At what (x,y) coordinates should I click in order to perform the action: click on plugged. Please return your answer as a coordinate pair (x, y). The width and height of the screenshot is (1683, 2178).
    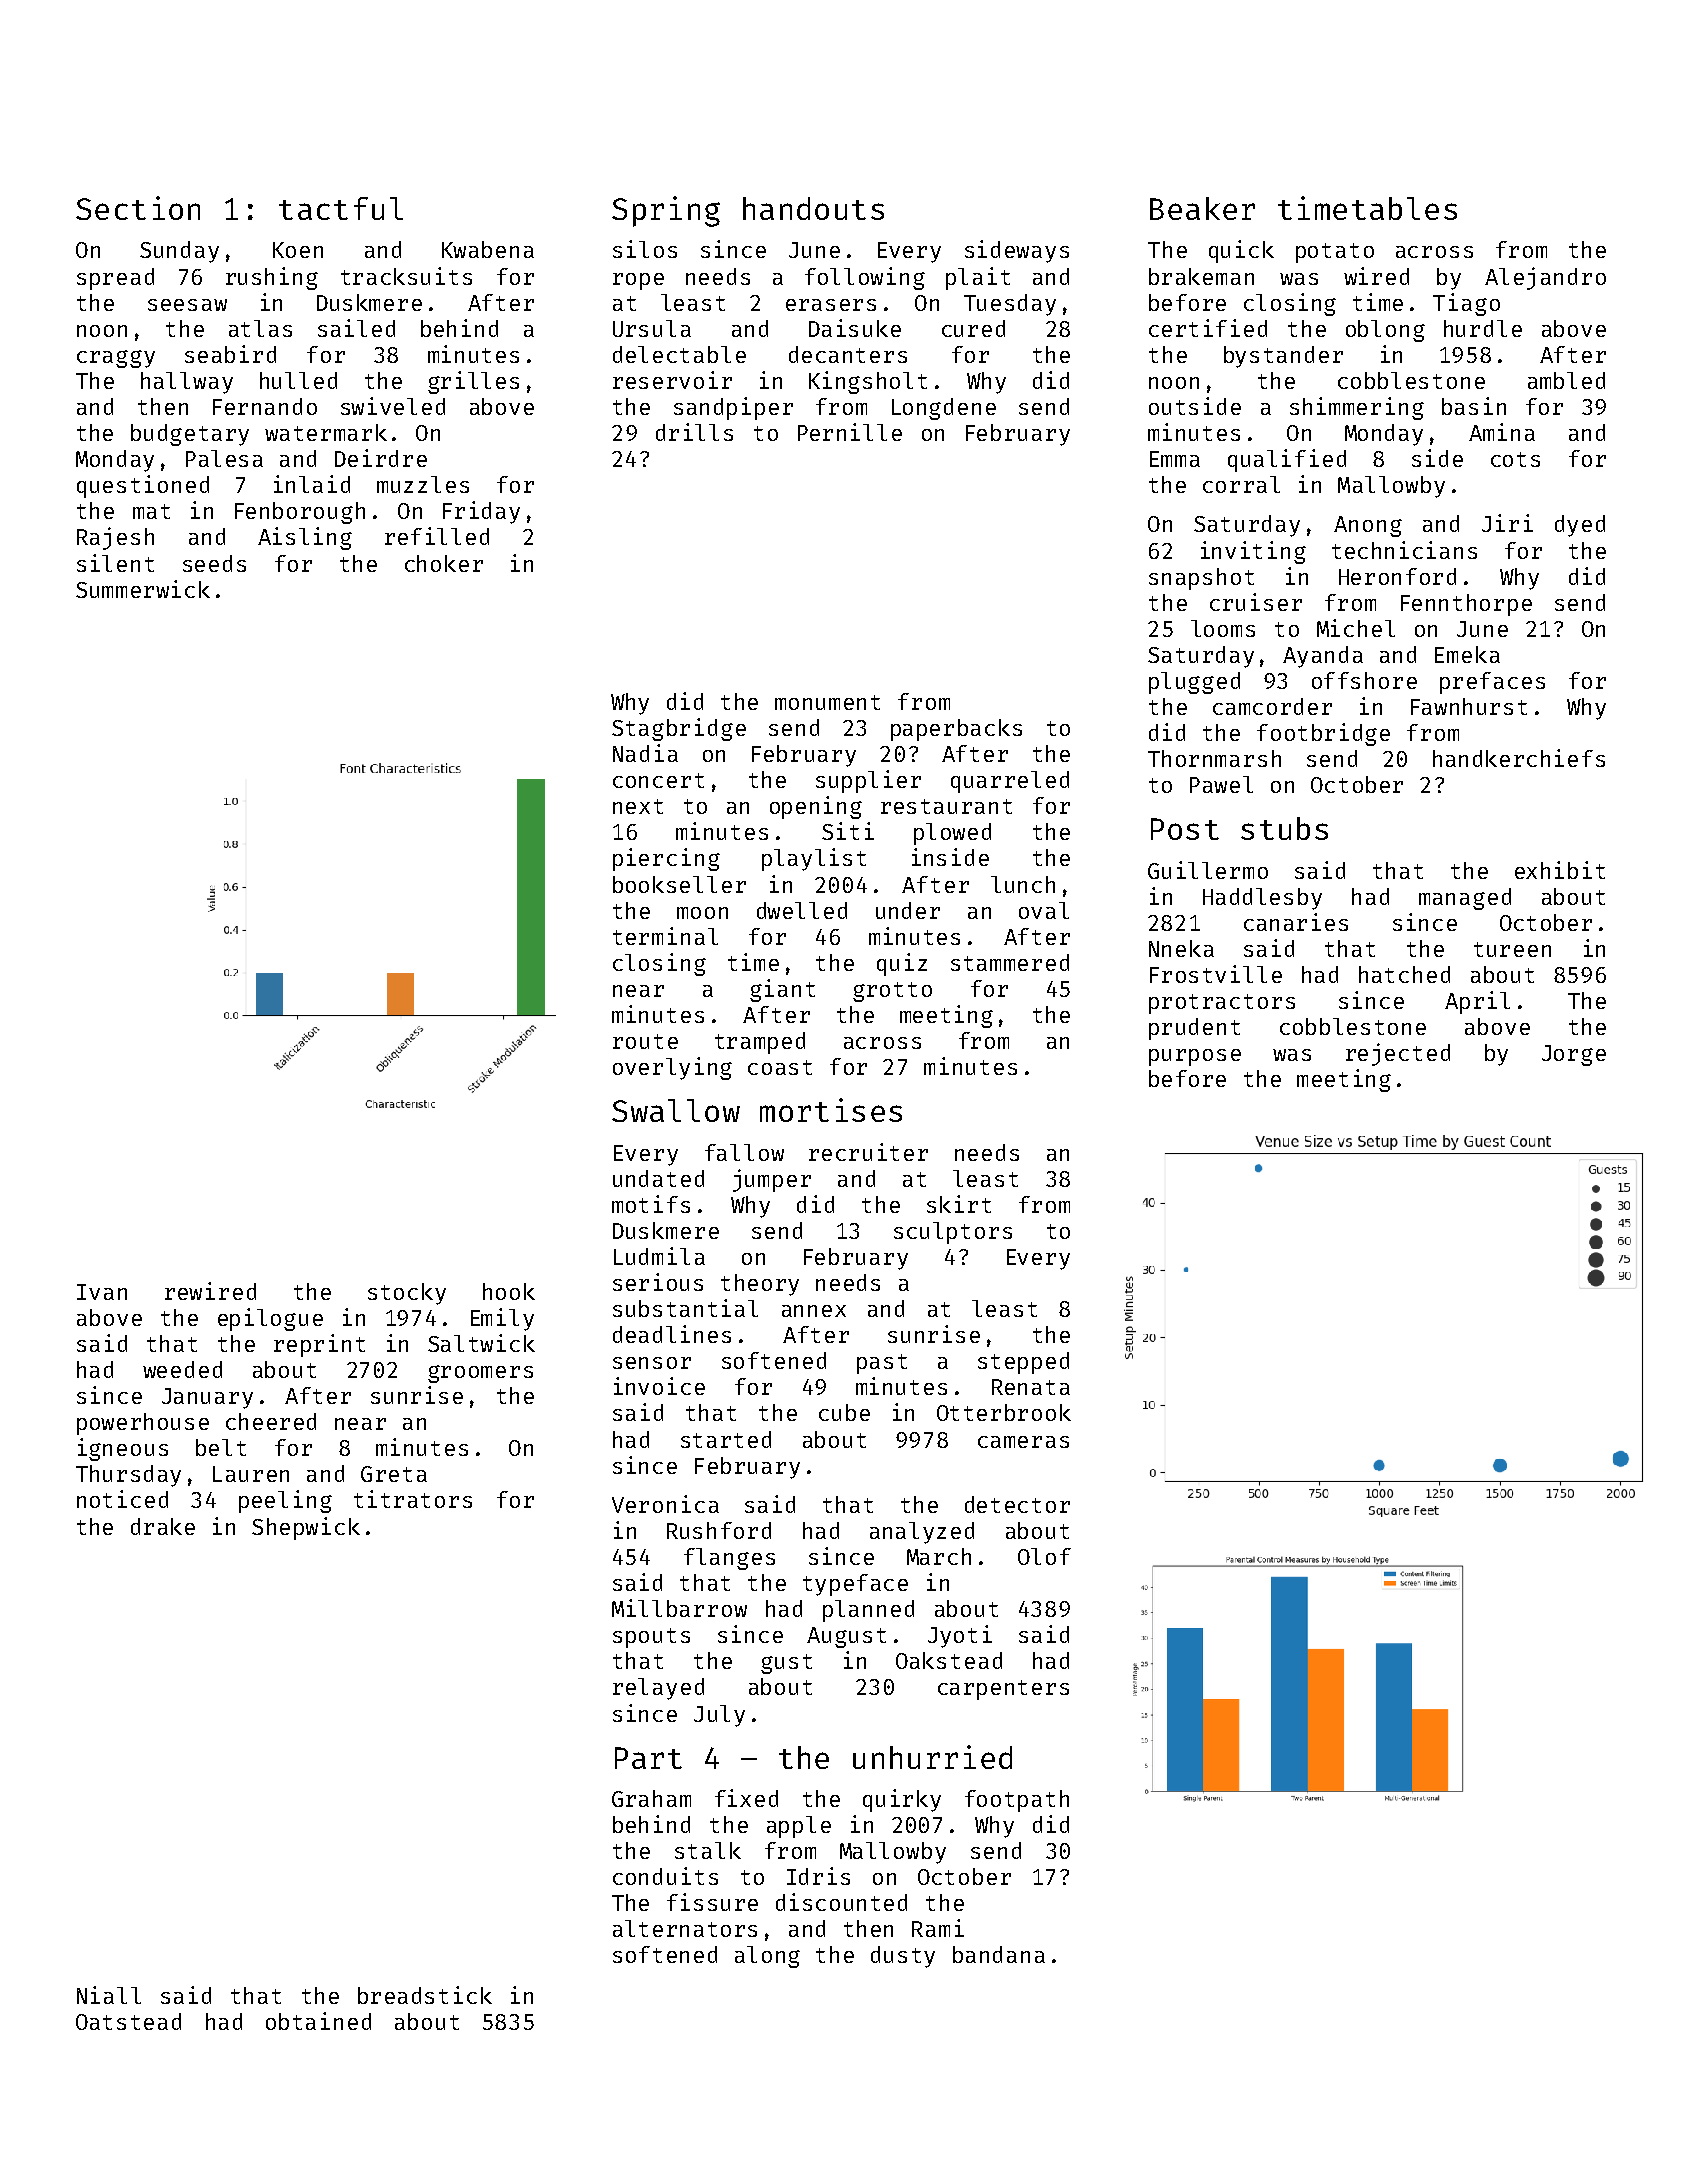
    Looking at the image, I should click on (1194, 683).
